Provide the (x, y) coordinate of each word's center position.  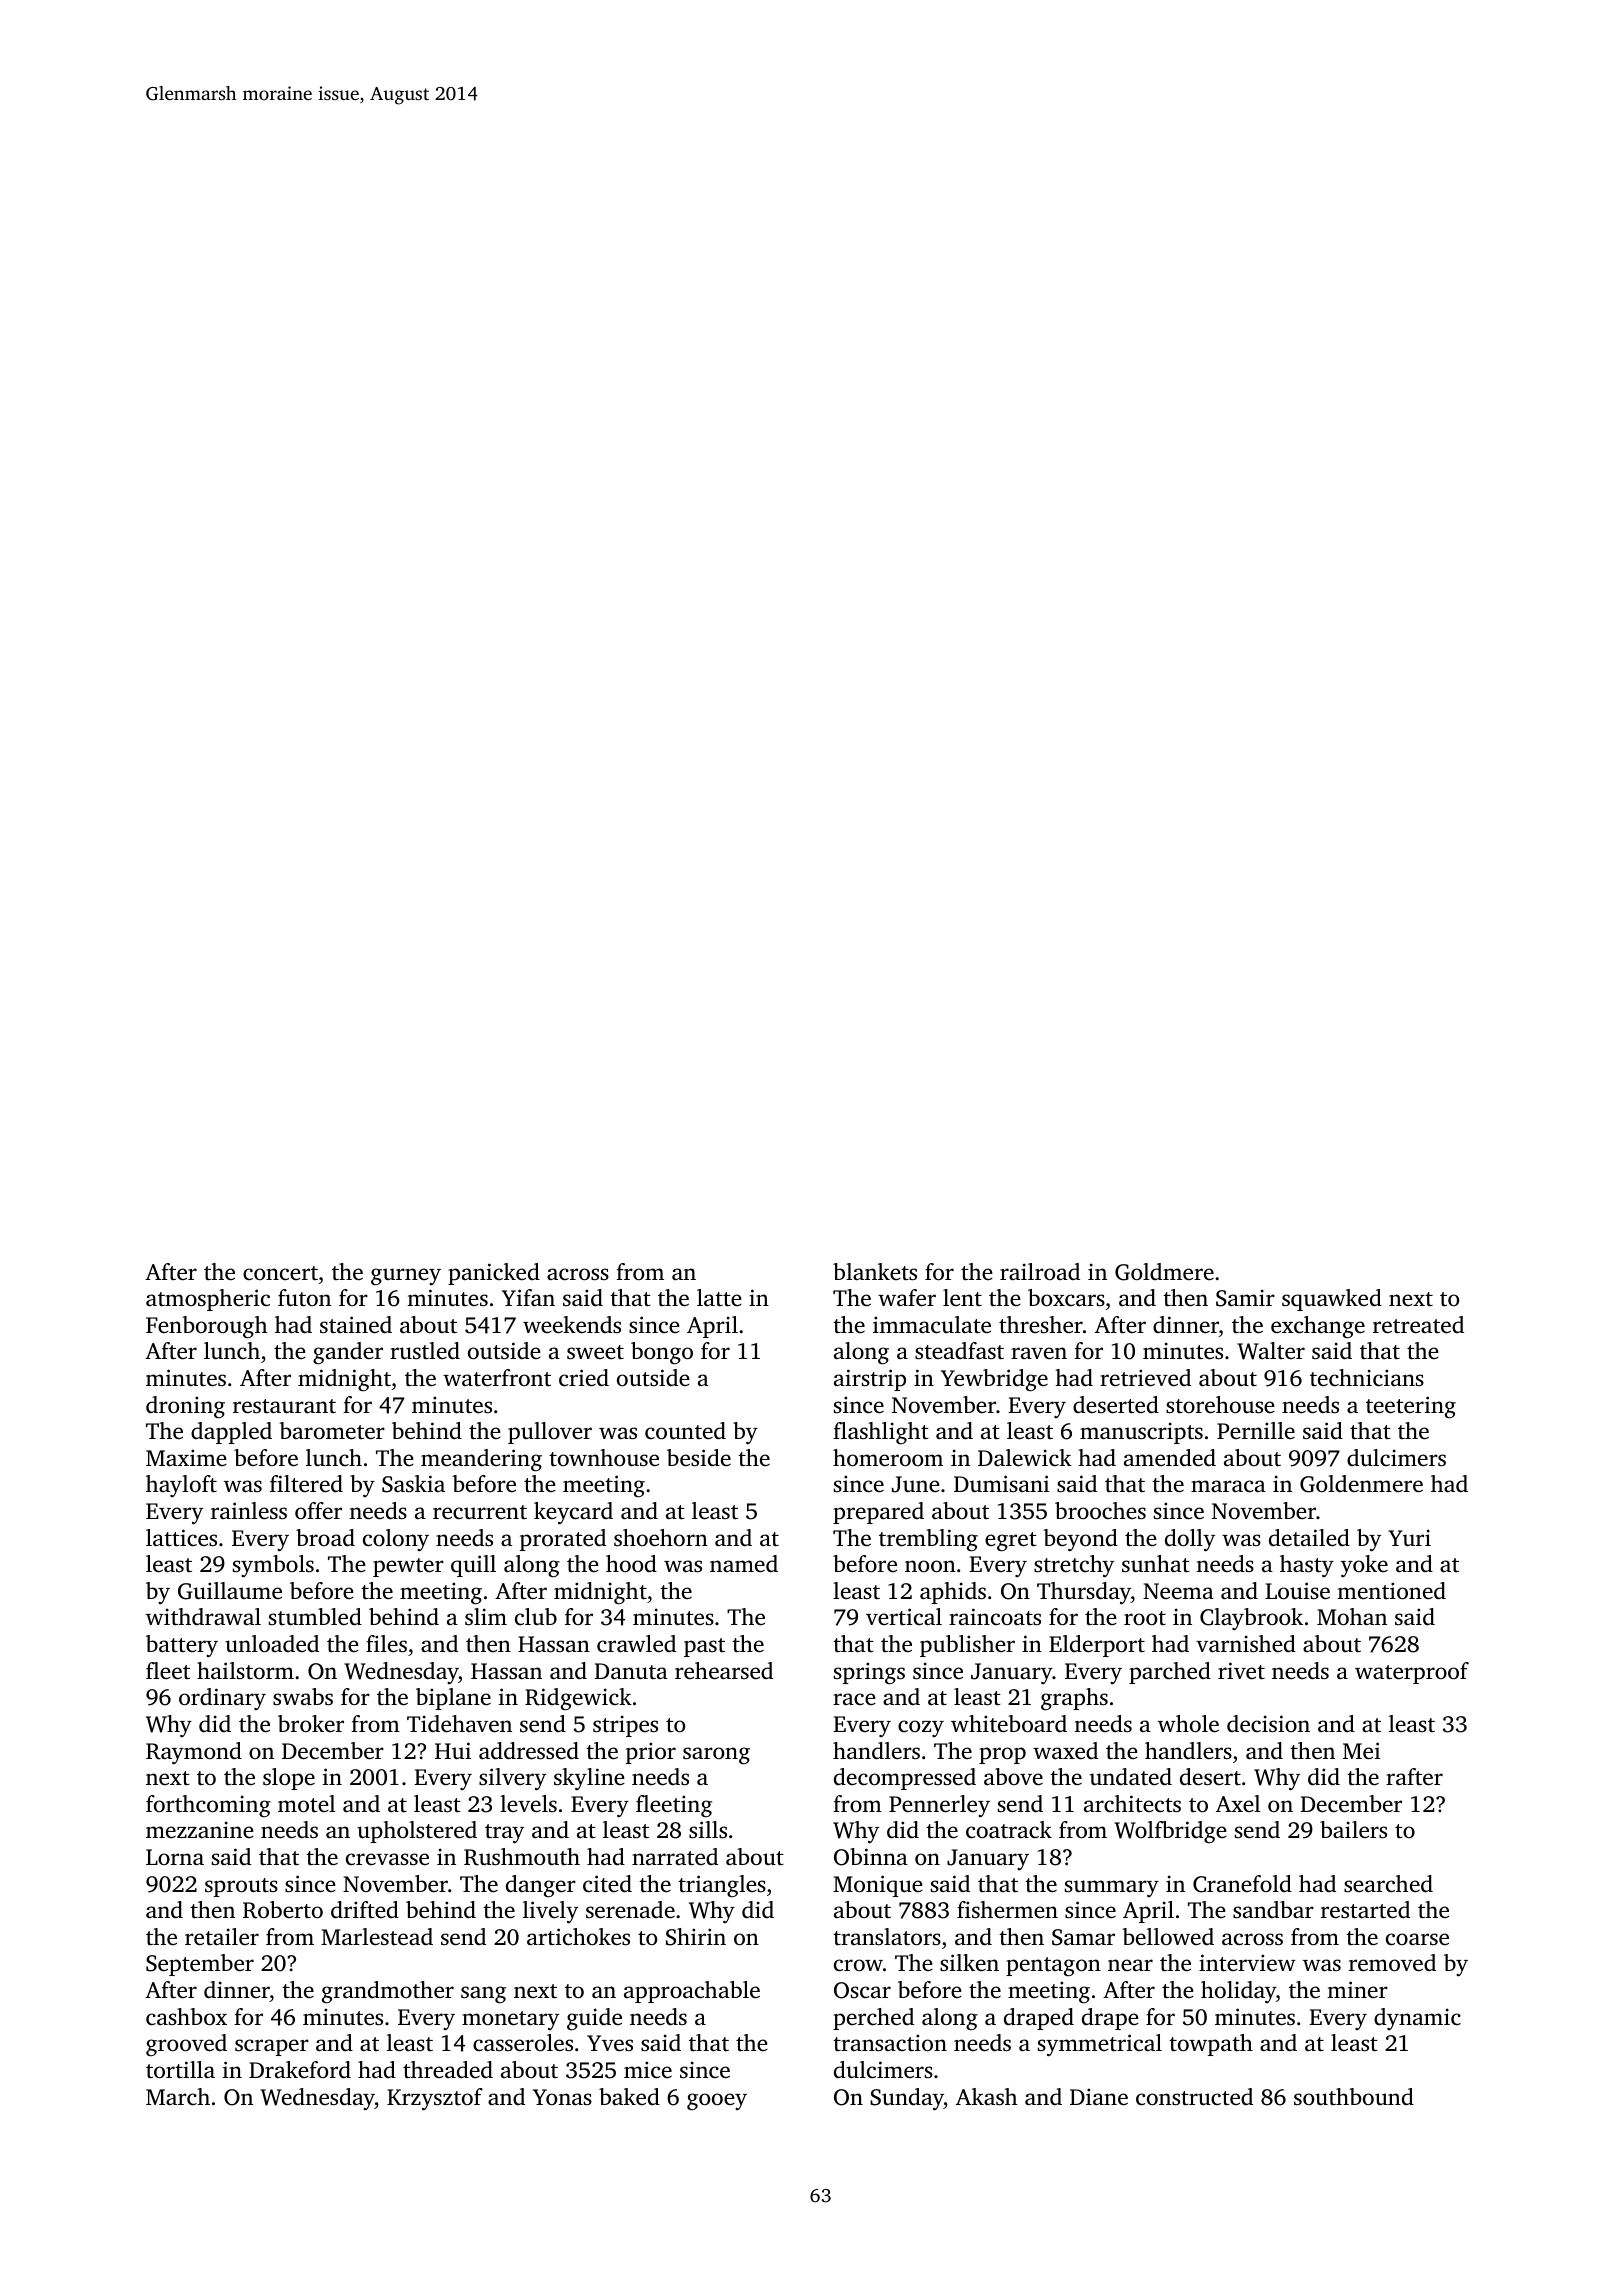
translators (887, 1937)
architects (1132, 1804)
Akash (986, 2097)
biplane (453, 1699)
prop (1002, 1755)
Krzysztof (435, 2099)
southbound (1354, 2097)
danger (541, 1886)
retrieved (1145, 1378)
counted (685, 1431)
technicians (1367, 1378)
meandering (481, 1460)
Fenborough (206, 1327)
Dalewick (1025, 1458)
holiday (1238, 1992)
